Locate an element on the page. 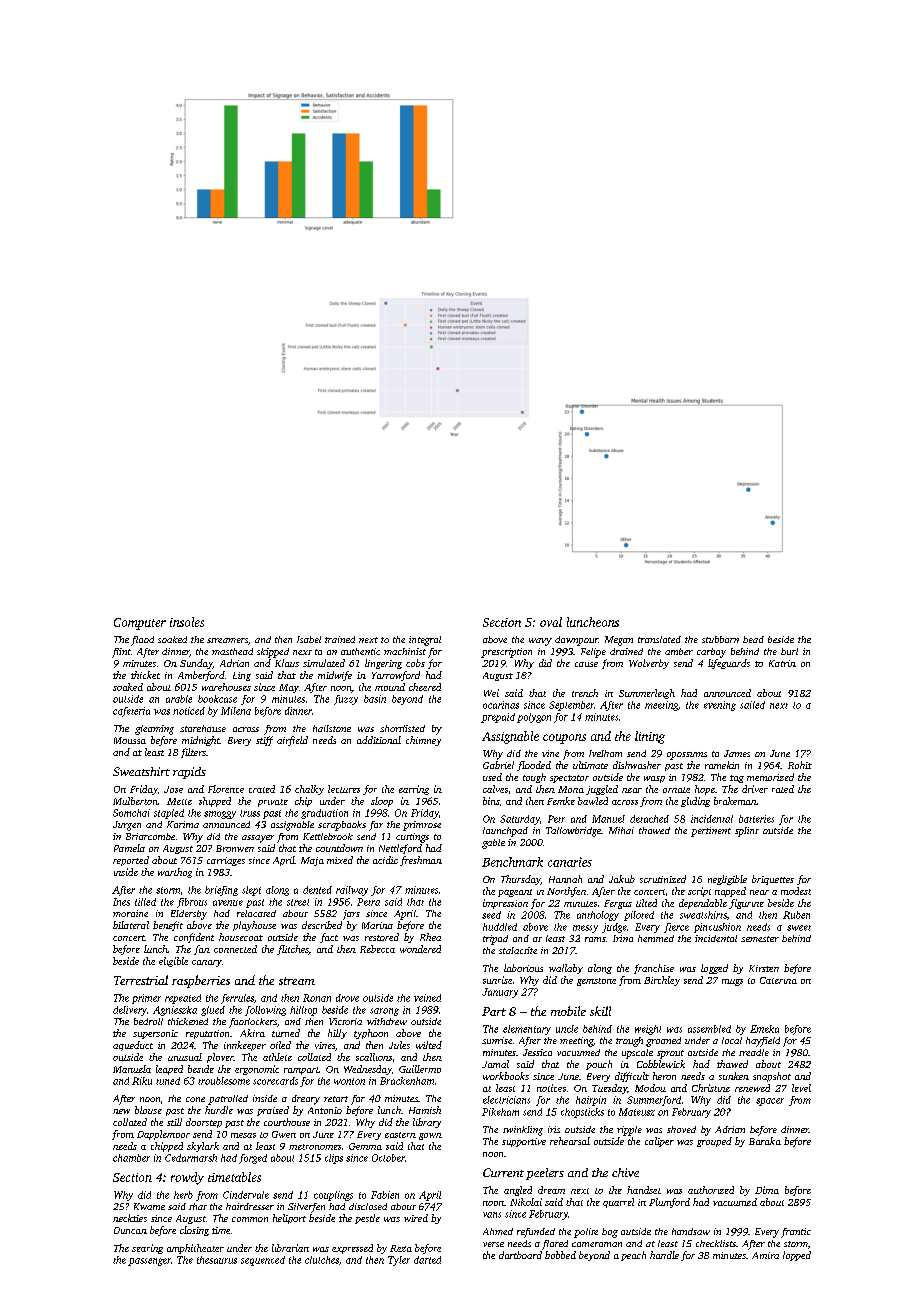 Image resolution: width=924 pixels, height=1308 pixels. street is located at coordinates (298, 902).
